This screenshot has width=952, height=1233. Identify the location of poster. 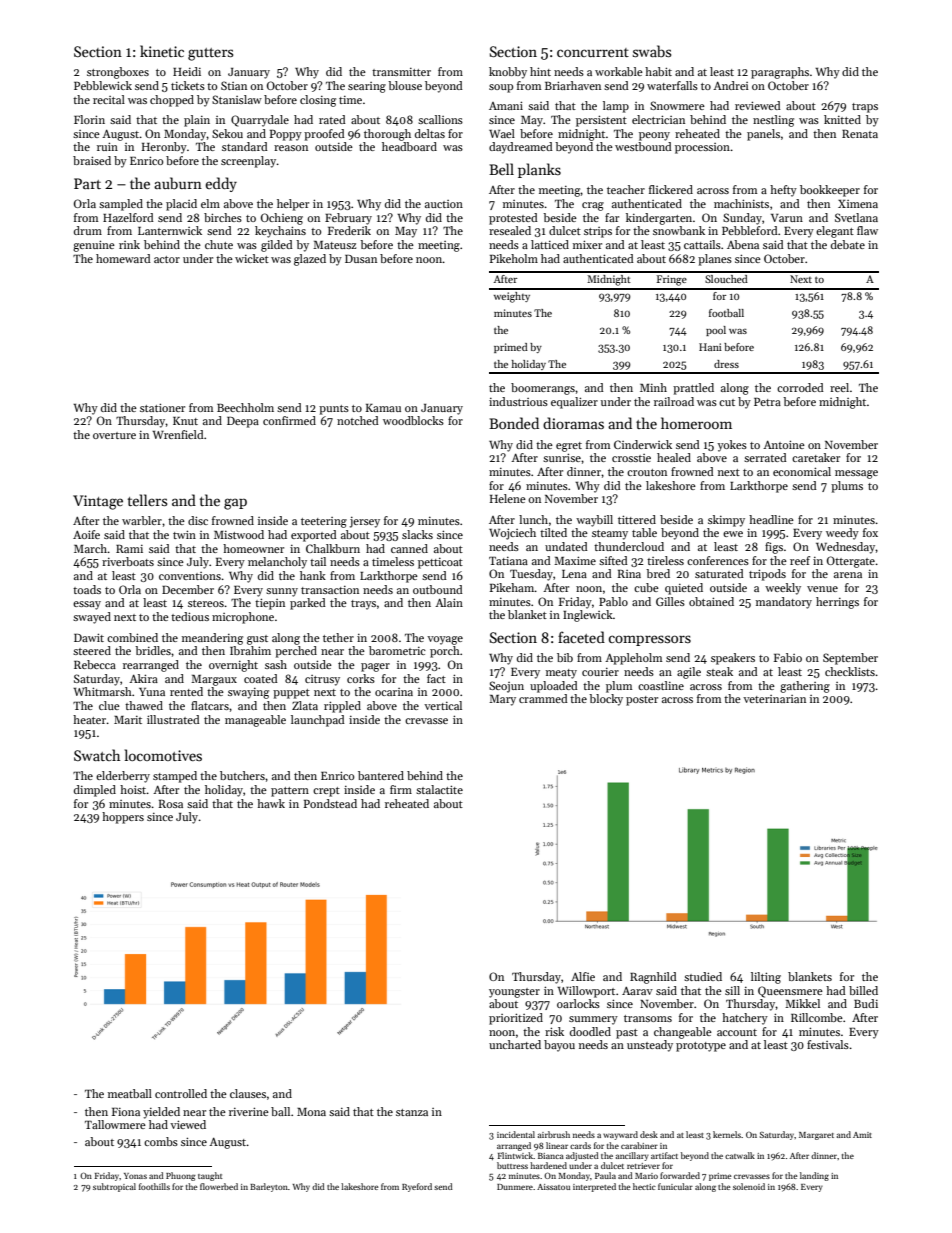
(642, 701).
